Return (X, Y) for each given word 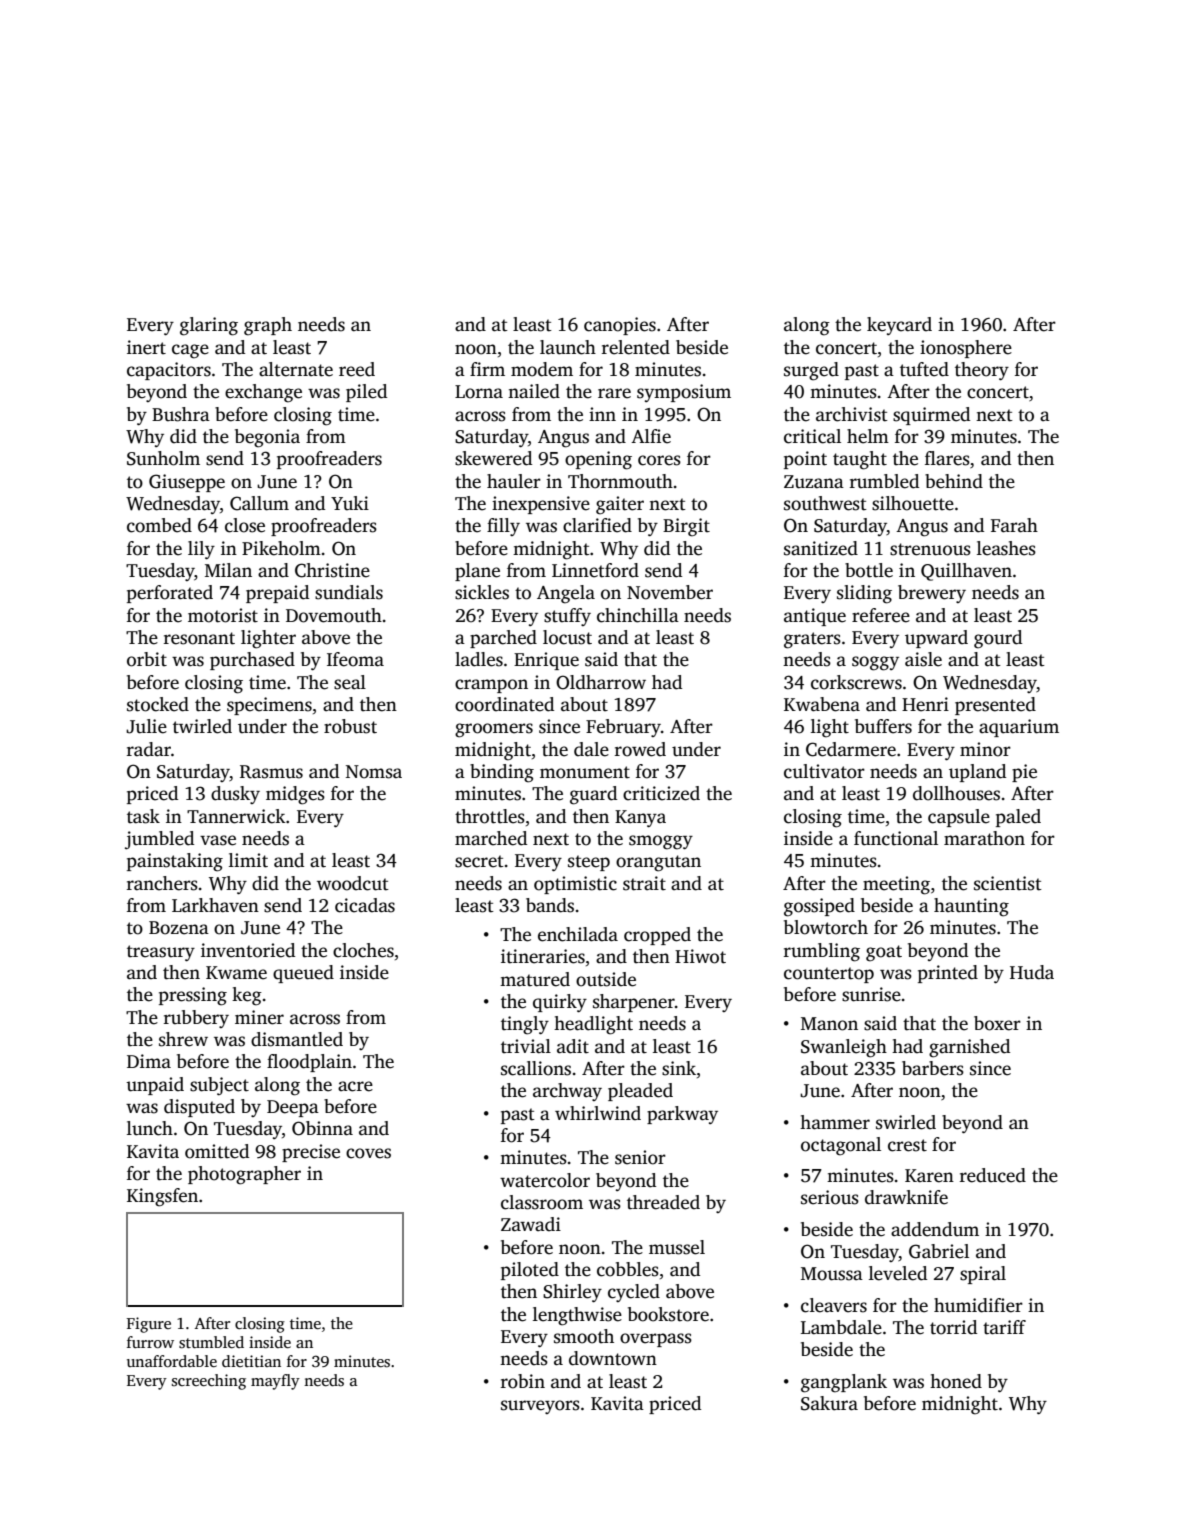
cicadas (365, 905)
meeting (896, 885)
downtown (613, 1358)
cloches (363, 950)
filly (503, 527)
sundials (349, 592)
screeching (209, 1382)
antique (815, 617)
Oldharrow (601, 682)
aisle (923, 659)
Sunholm (163, 458)
